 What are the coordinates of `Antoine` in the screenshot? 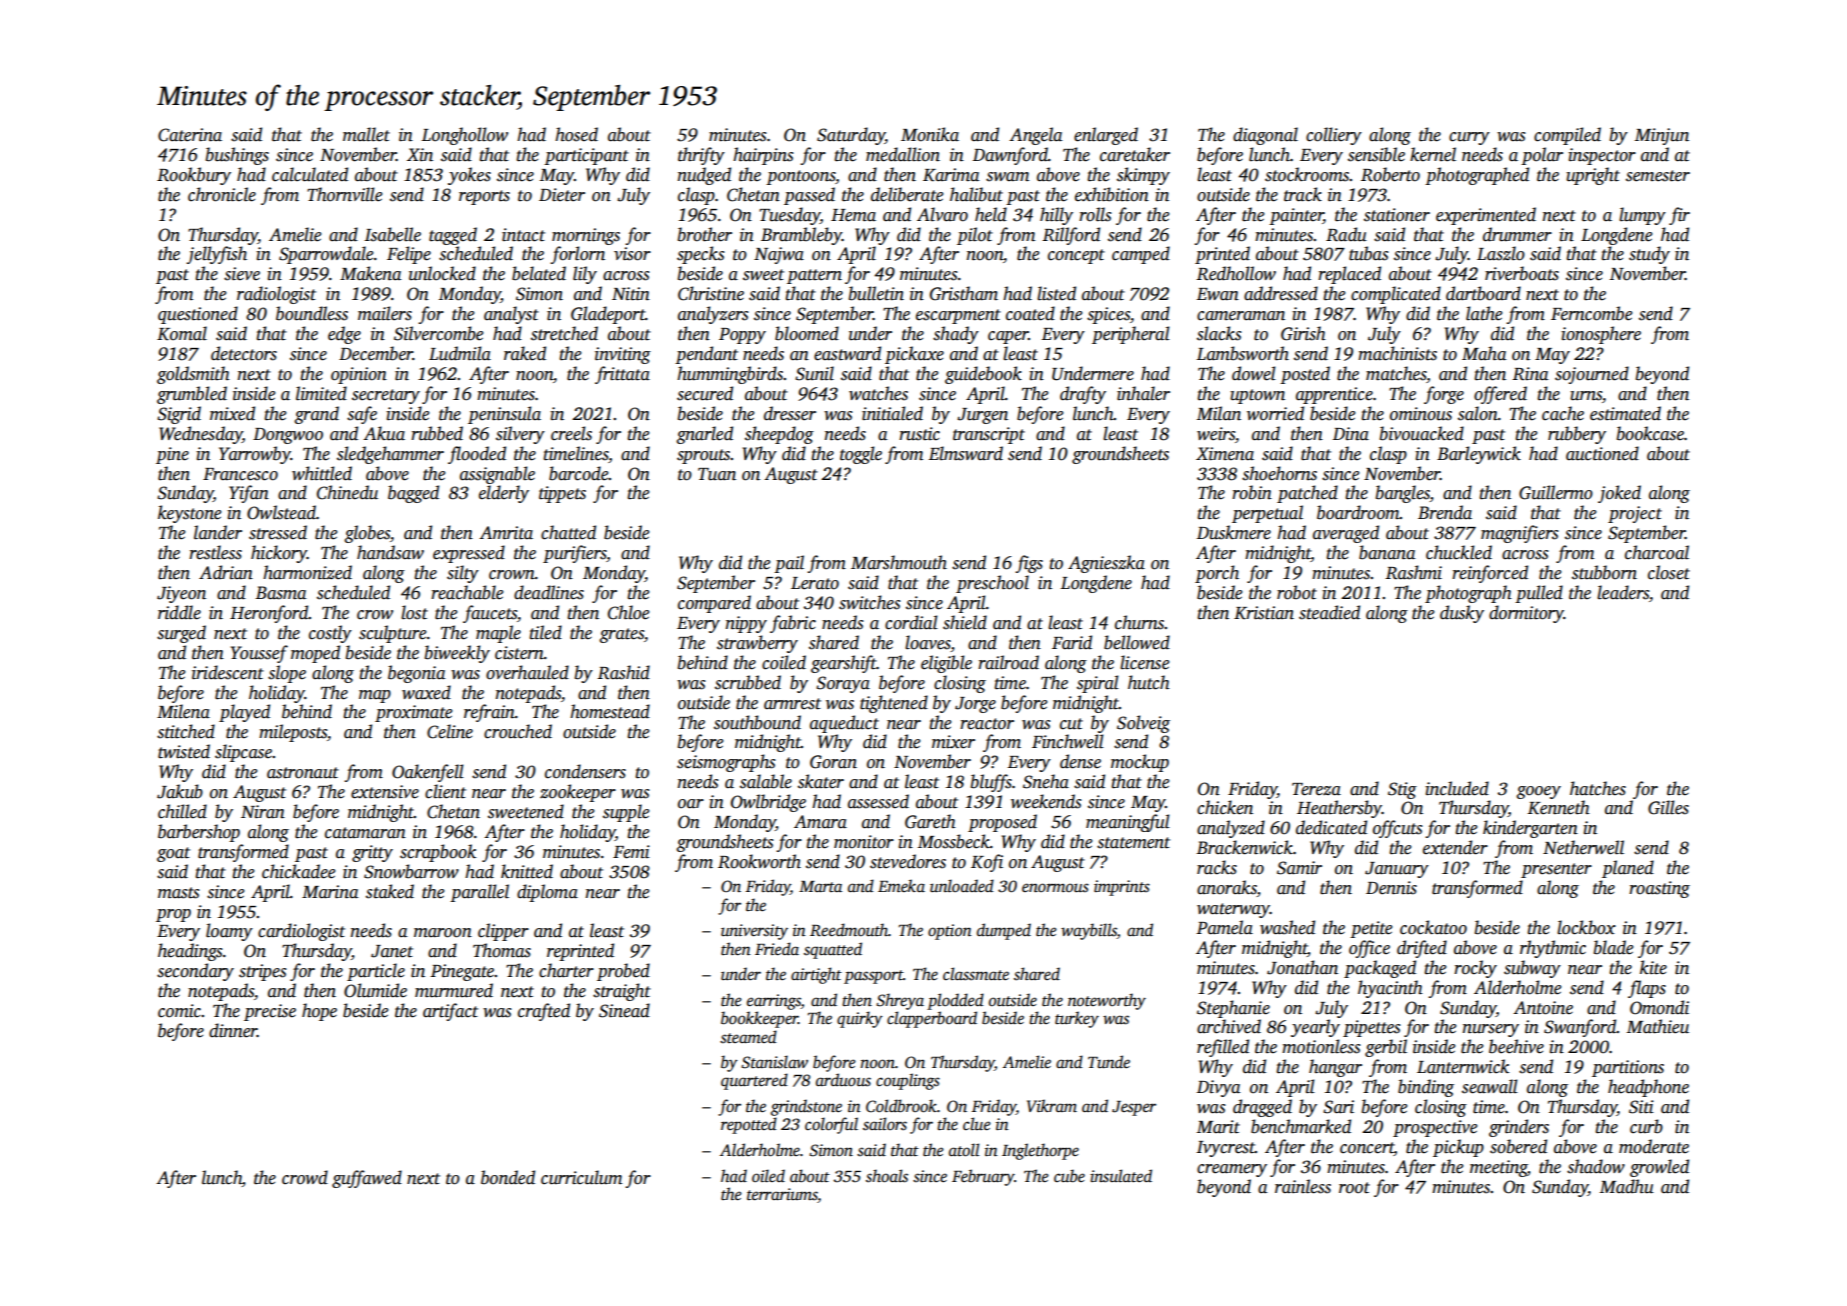 It's located at (1543, 1008).
